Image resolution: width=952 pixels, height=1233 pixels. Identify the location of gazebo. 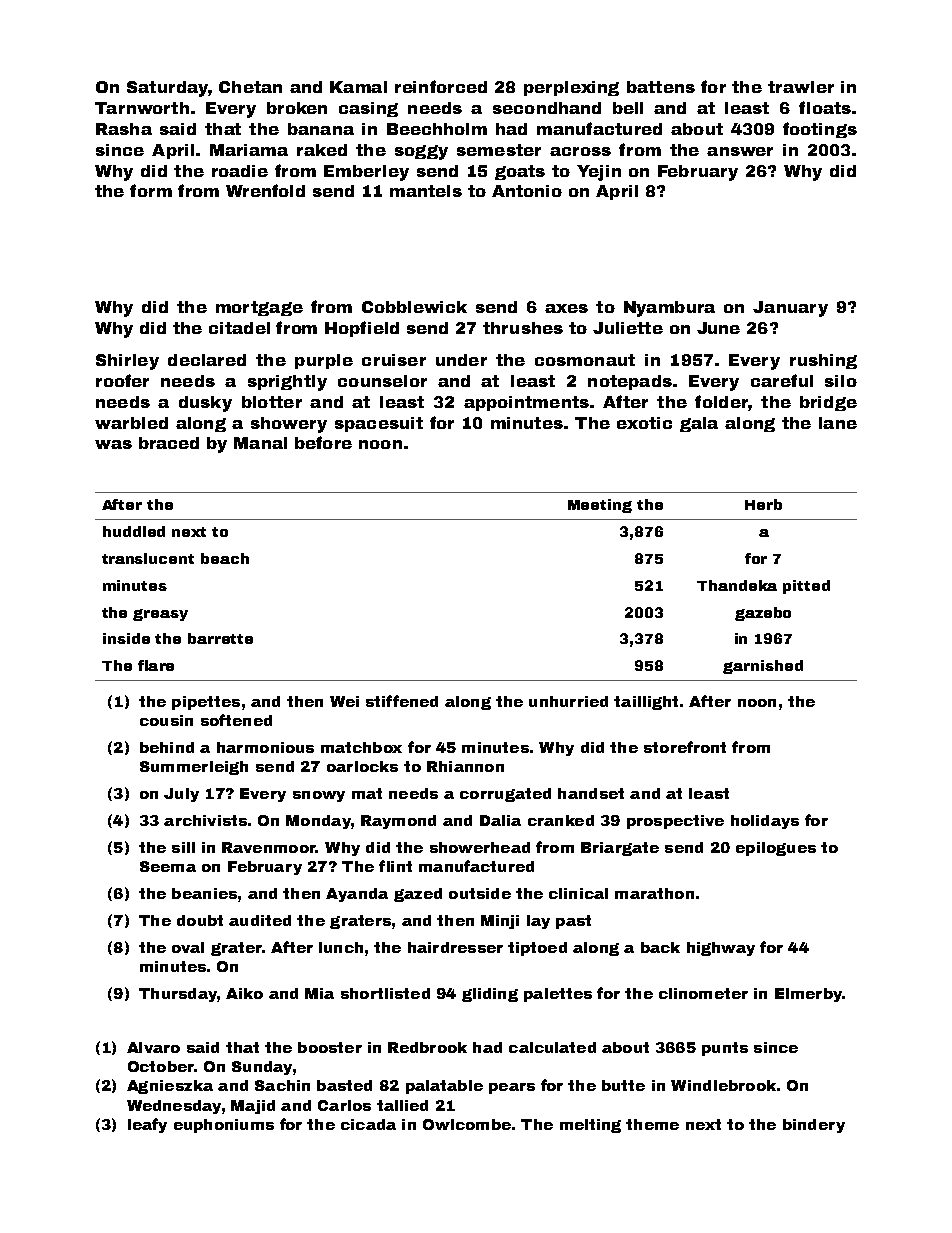
(763, 614).
